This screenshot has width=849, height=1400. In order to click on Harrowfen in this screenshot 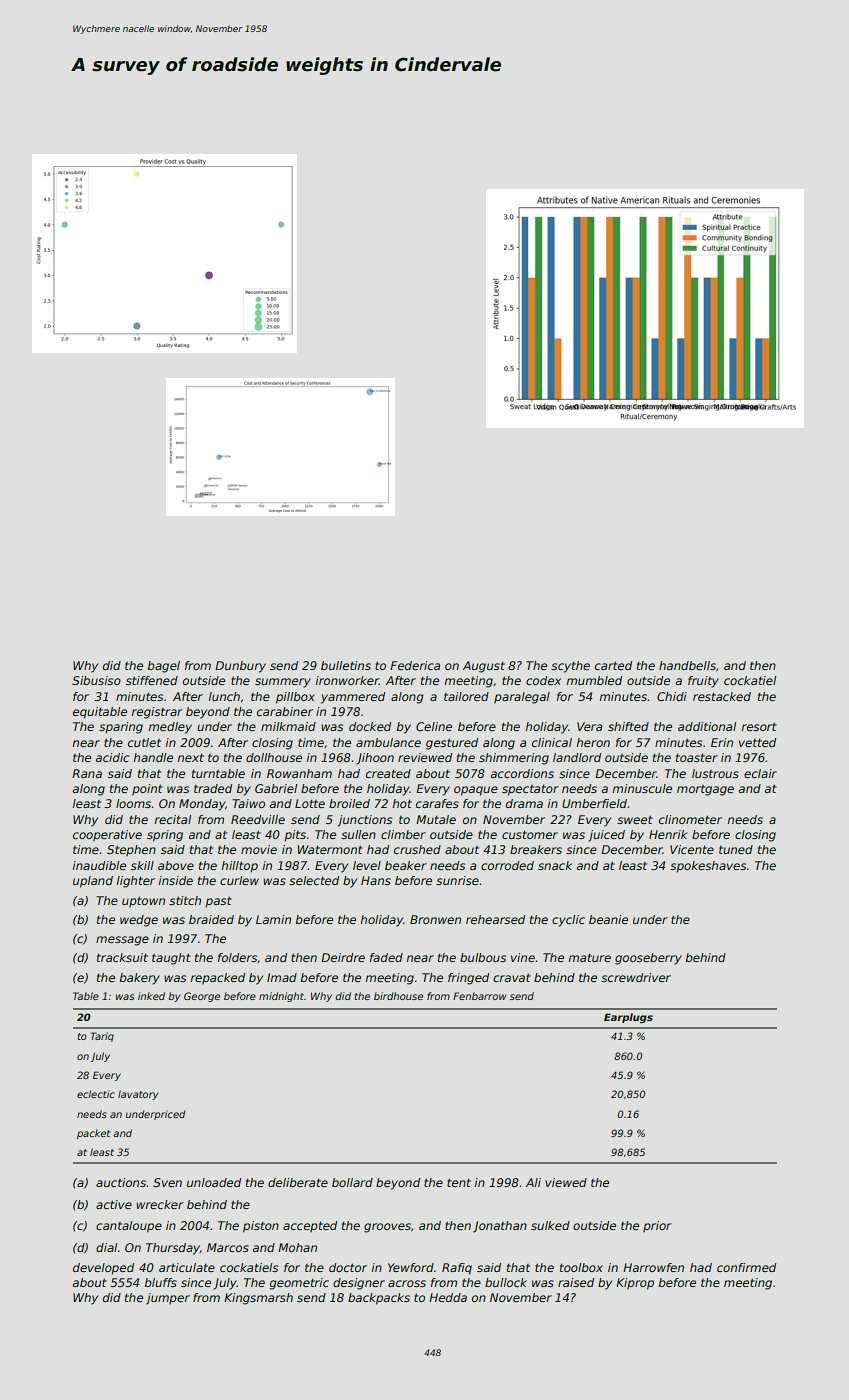, I will do `click(653, 1267)`.
